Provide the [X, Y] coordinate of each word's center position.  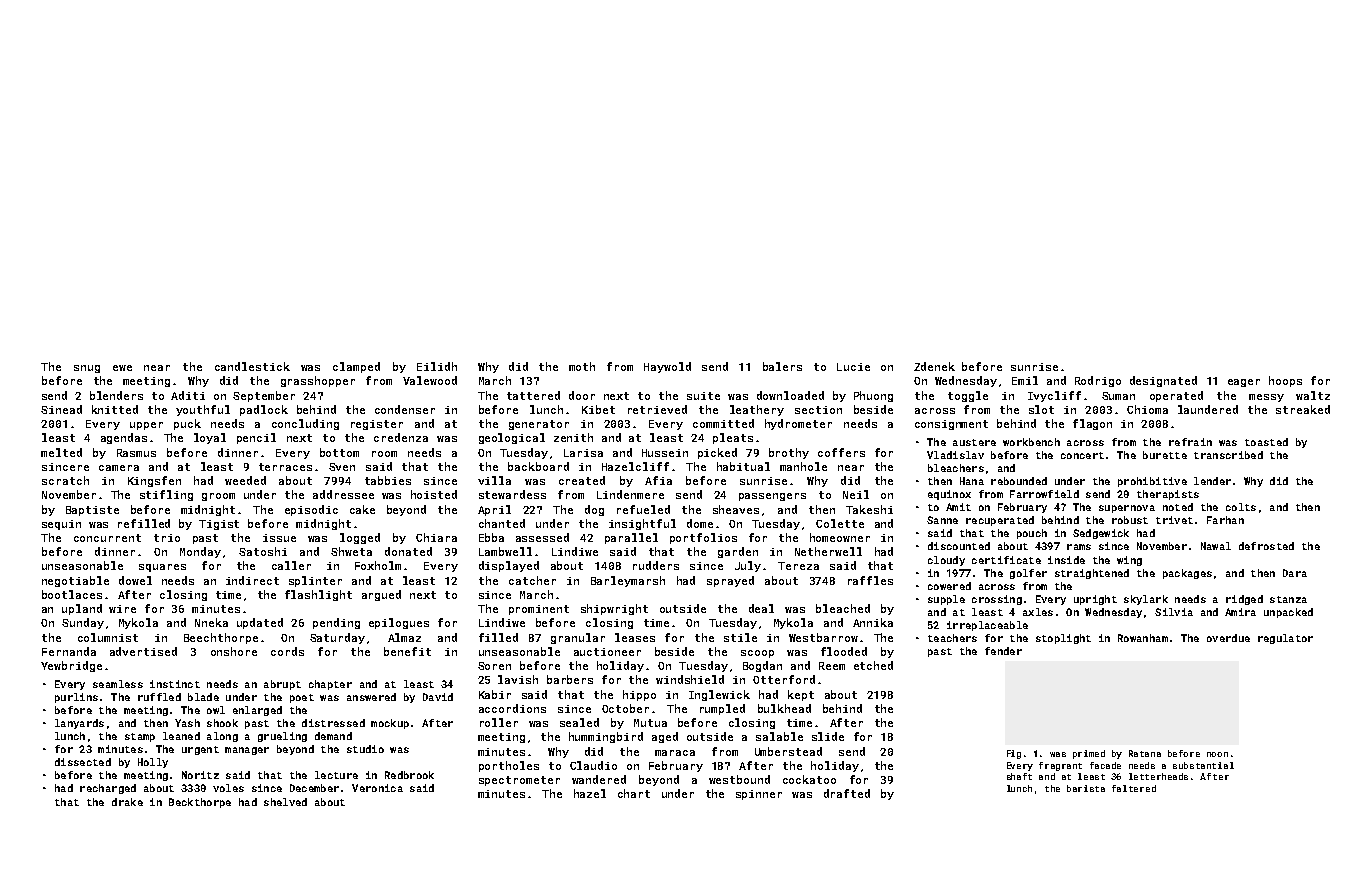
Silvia [1174, 612]
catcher [532, 580]
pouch [1032, 534]
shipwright [614, 609]
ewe [122, 368]
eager [1244, 383]
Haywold [667, 367]
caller [291, 565]
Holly [153, 763]
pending [336, 623]
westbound [739, 779]
